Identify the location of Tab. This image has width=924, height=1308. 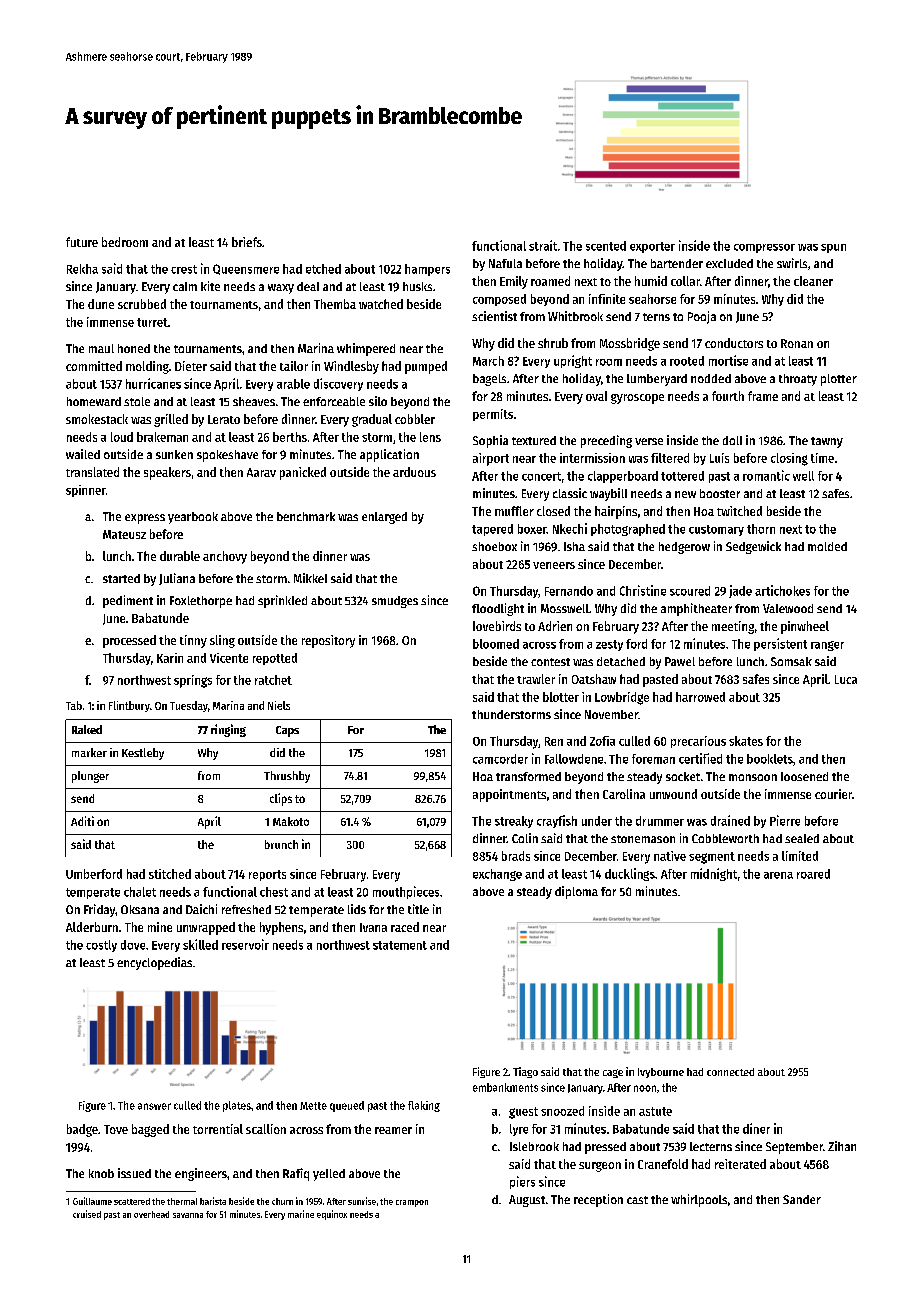
(74, 705).
